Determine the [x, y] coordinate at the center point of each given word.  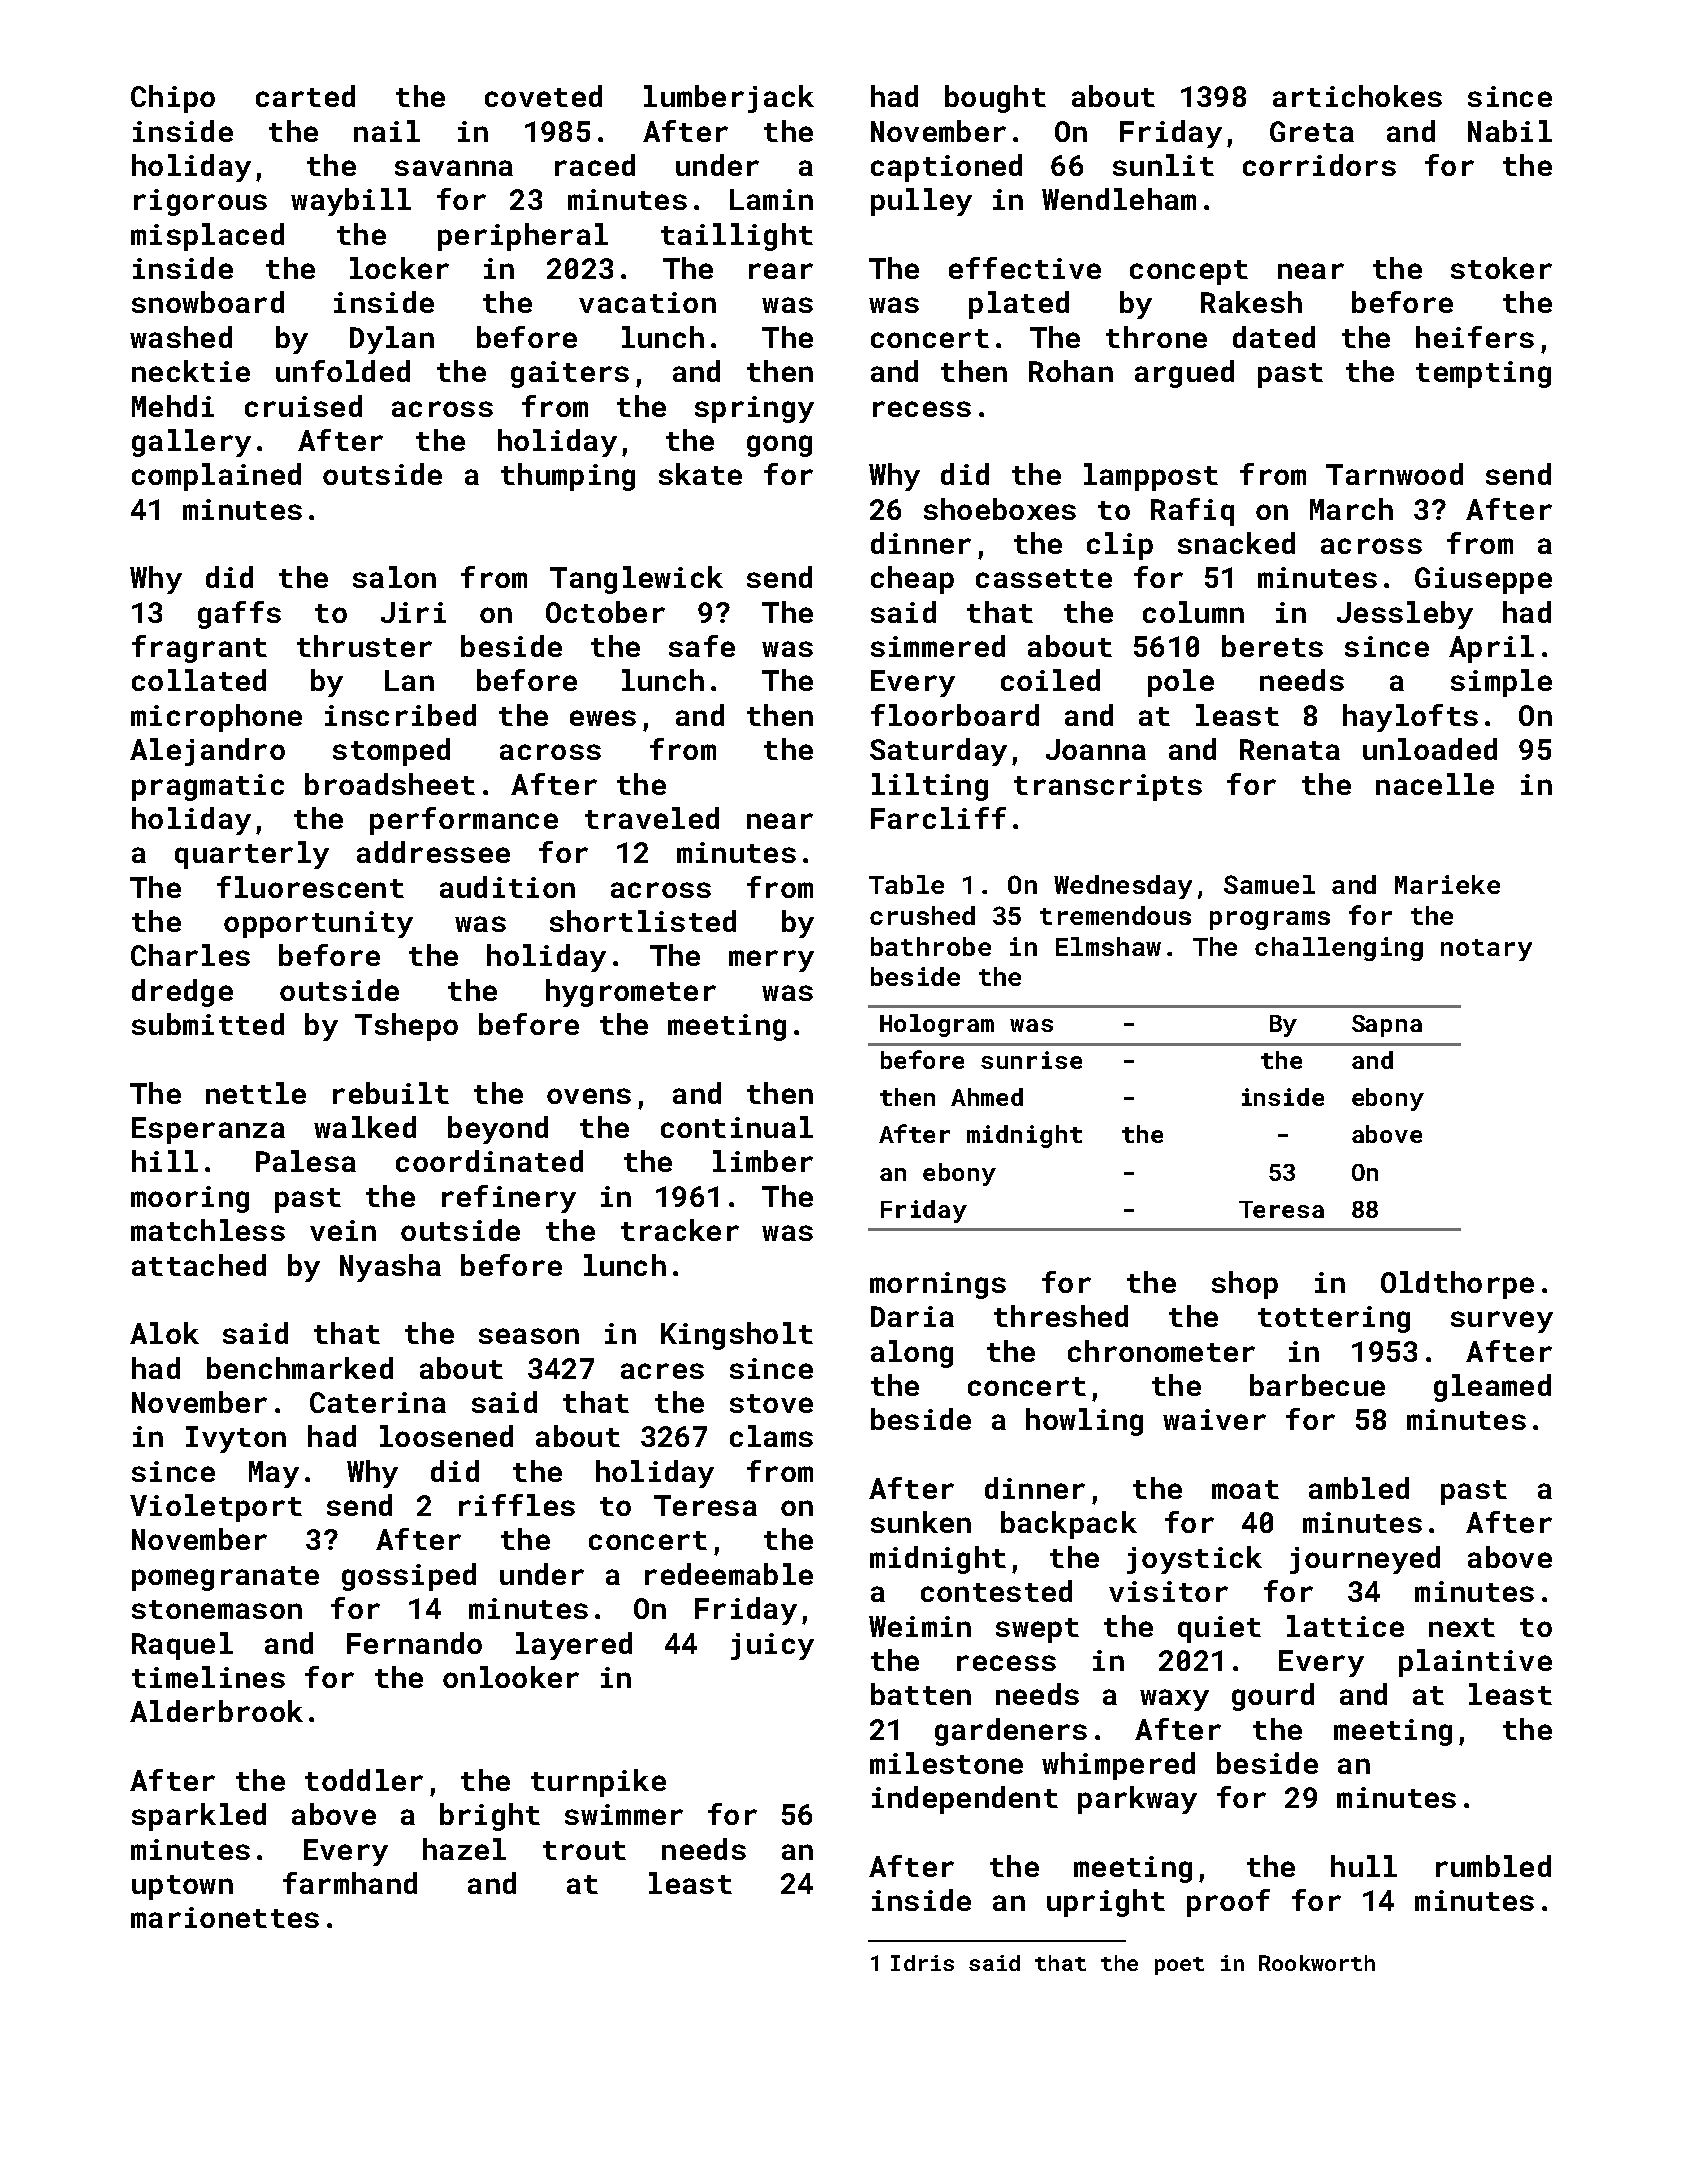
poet [1179, 1966]
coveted [543, 96]
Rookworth [1317, 1963]
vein [343, 1230]
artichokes [1357, 96]
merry [771, 961]
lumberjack [729, 99]
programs [1270, 920]
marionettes [225, 1917]
